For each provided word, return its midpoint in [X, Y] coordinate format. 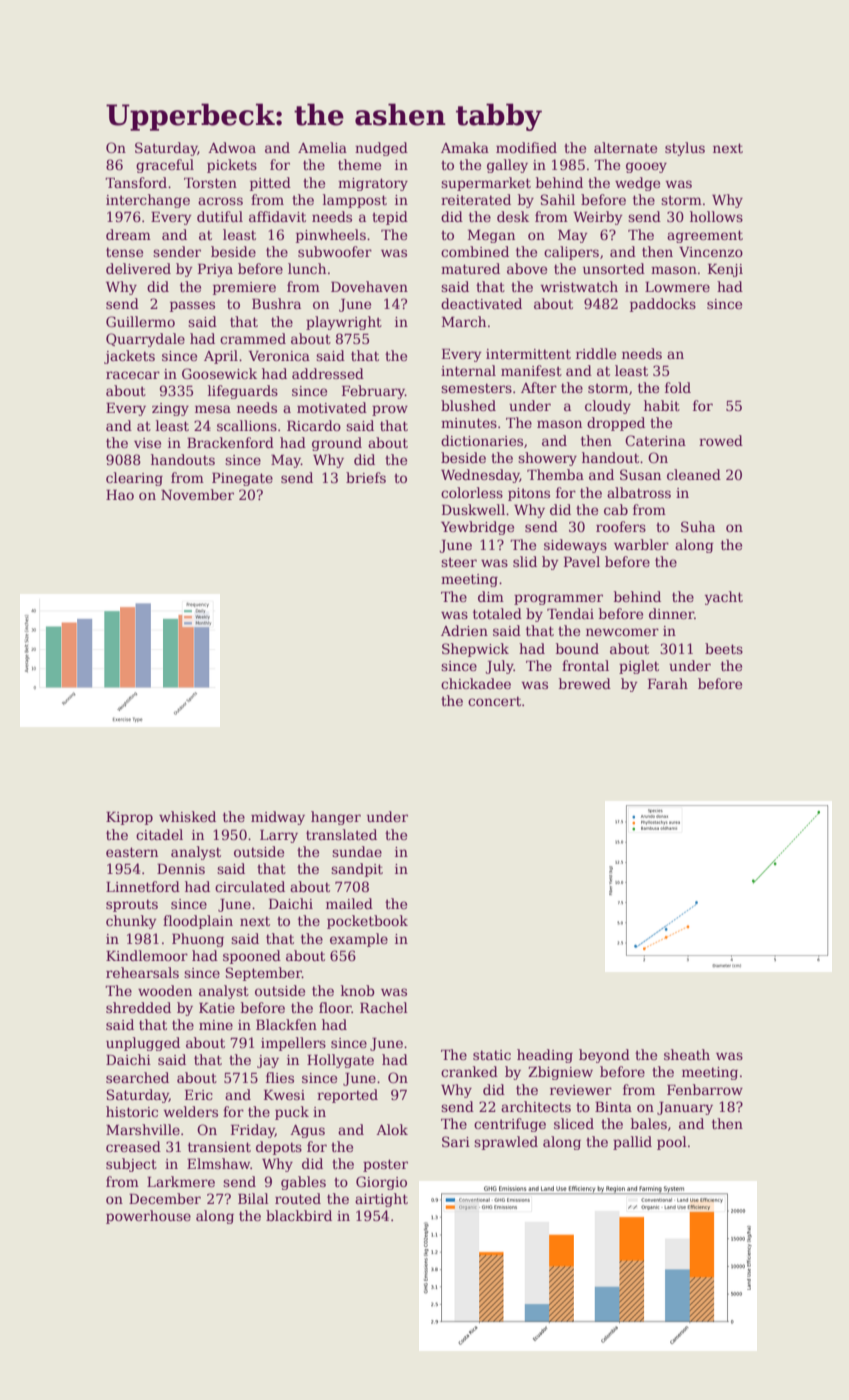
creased [133, 1146]
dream [128, 234]
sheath [687, 1054]
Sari [456, 1141]
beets [724, 648]
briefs [366, 477]
